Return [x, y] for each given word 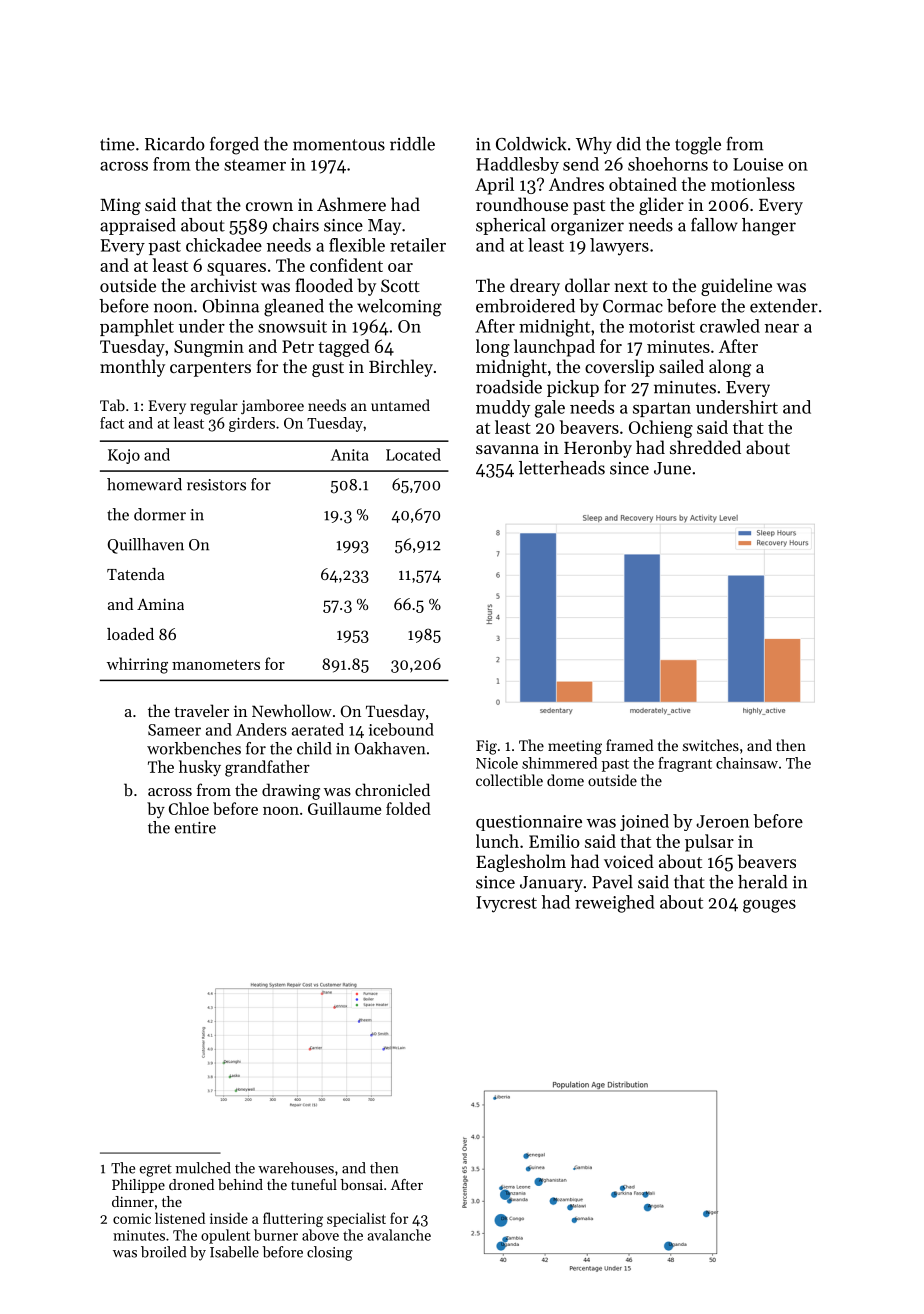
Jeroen [722, 821]
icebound [401, 729]
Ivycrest [506, 904]
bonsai [362, 1184]
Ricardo [175, 144]
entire [195, 828]
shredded [705, 447]
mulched [203, 1168]
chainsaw [747, 763]
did [629, 144]
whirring [137, 665]
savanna [507, 449]
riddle [412, 144]
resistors [216, 485]
